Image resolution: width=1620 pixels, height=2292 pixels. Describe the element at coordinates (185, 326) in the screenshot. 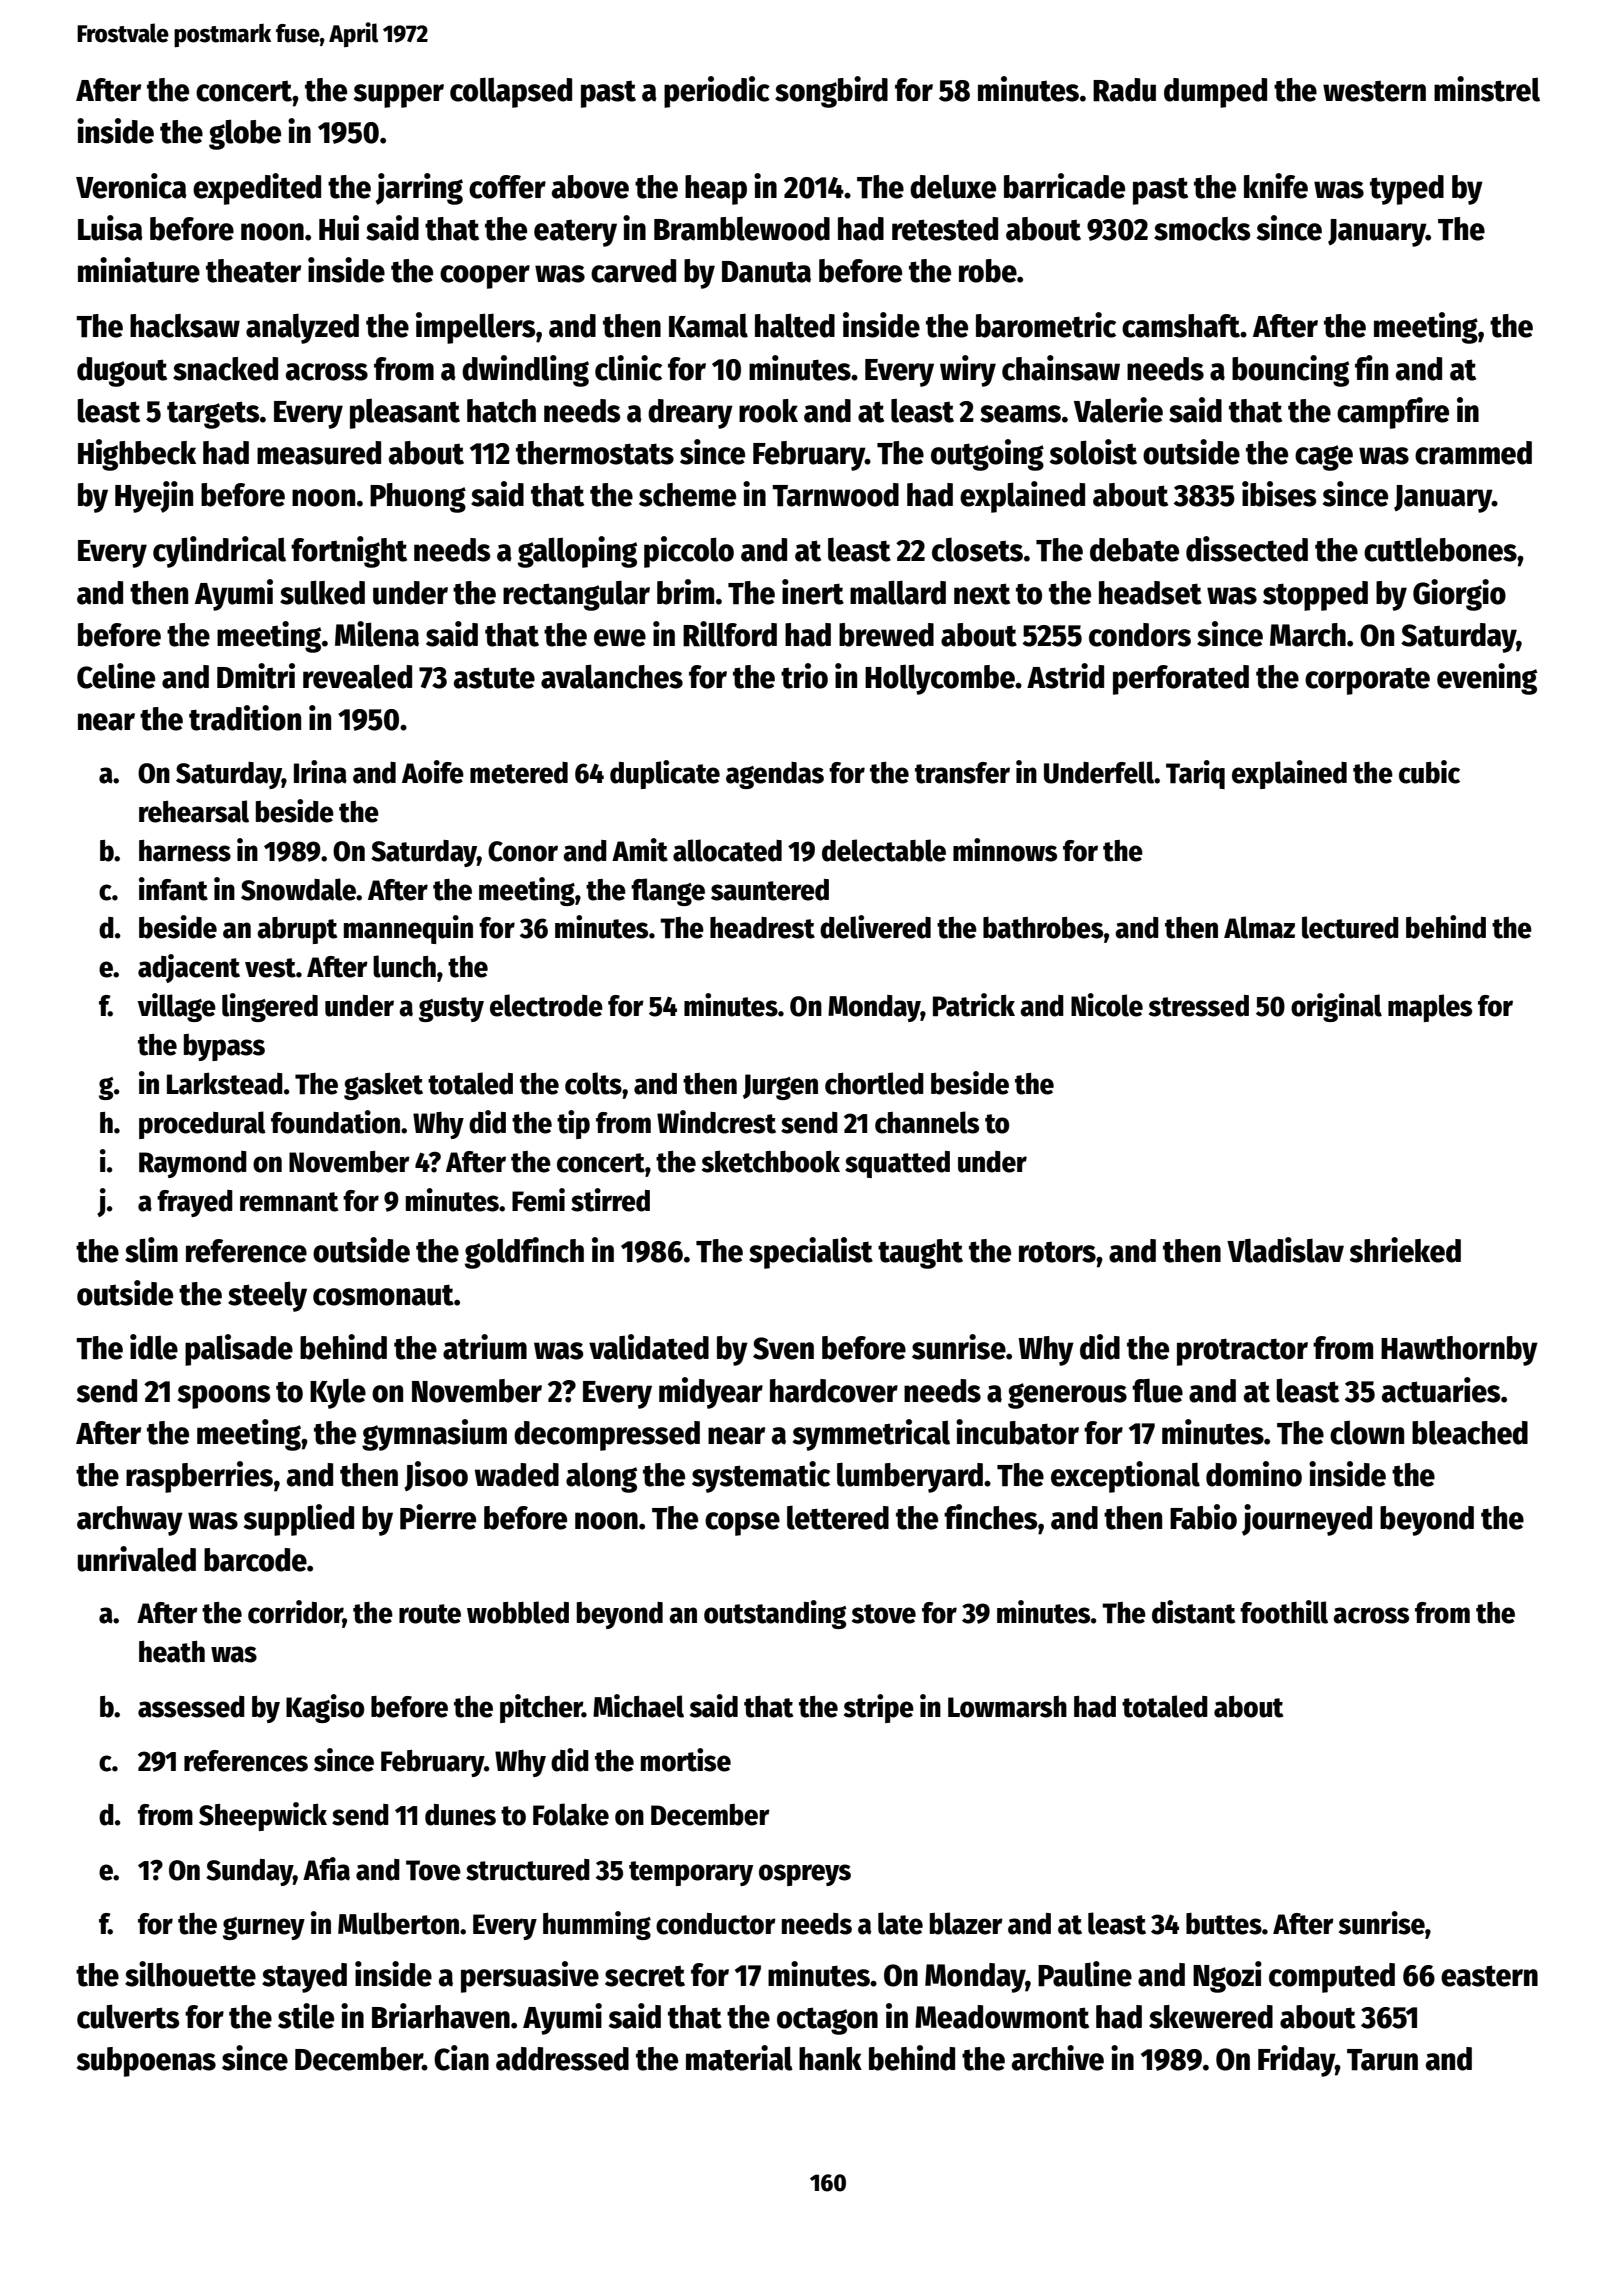

I see `hacksaw` at that location.
